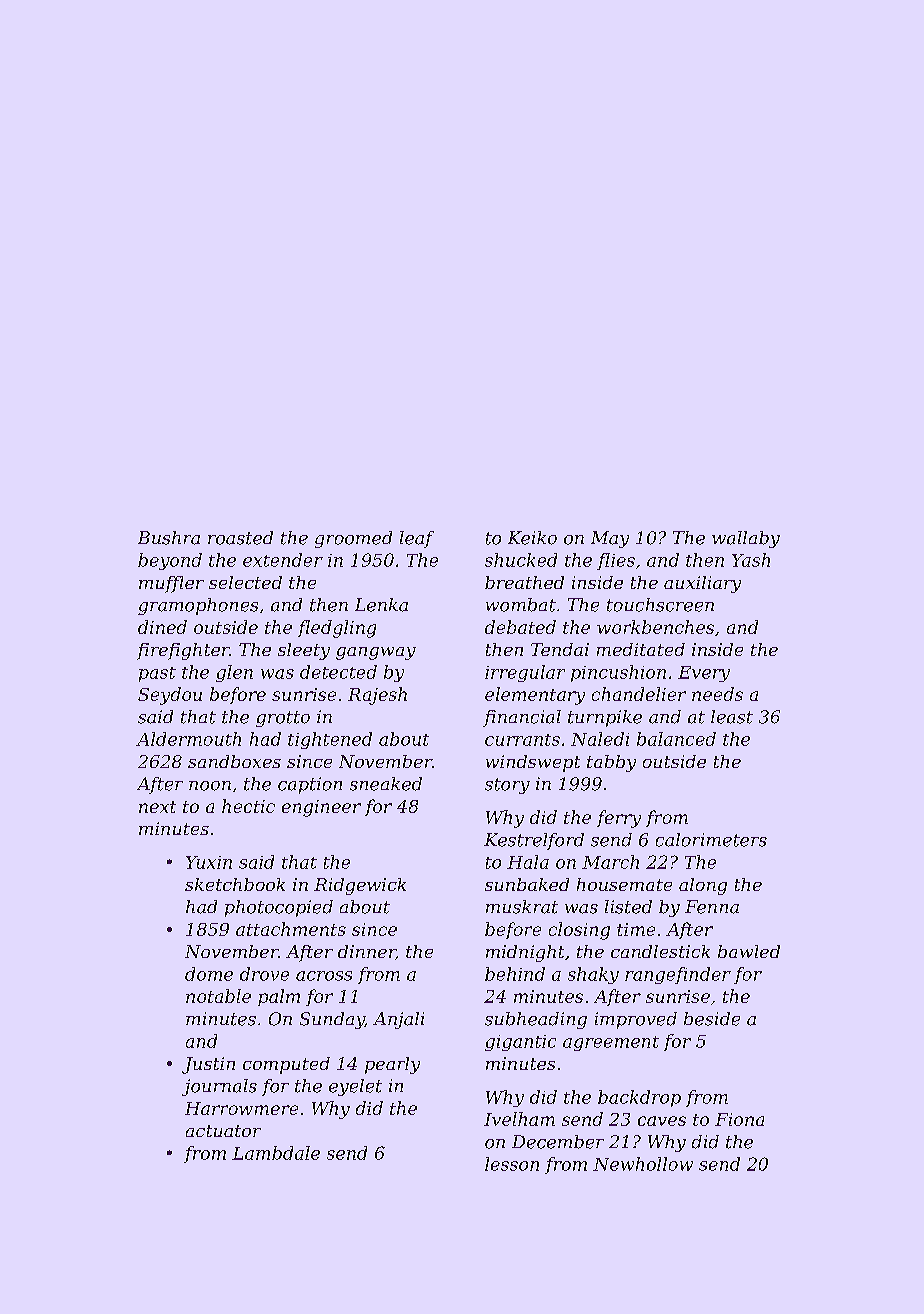 The width and height of the screenshot is (924, 1314). Describe the element at coordinates (276, 1153) in the screenshot. I see `Lambdale` at that location.
